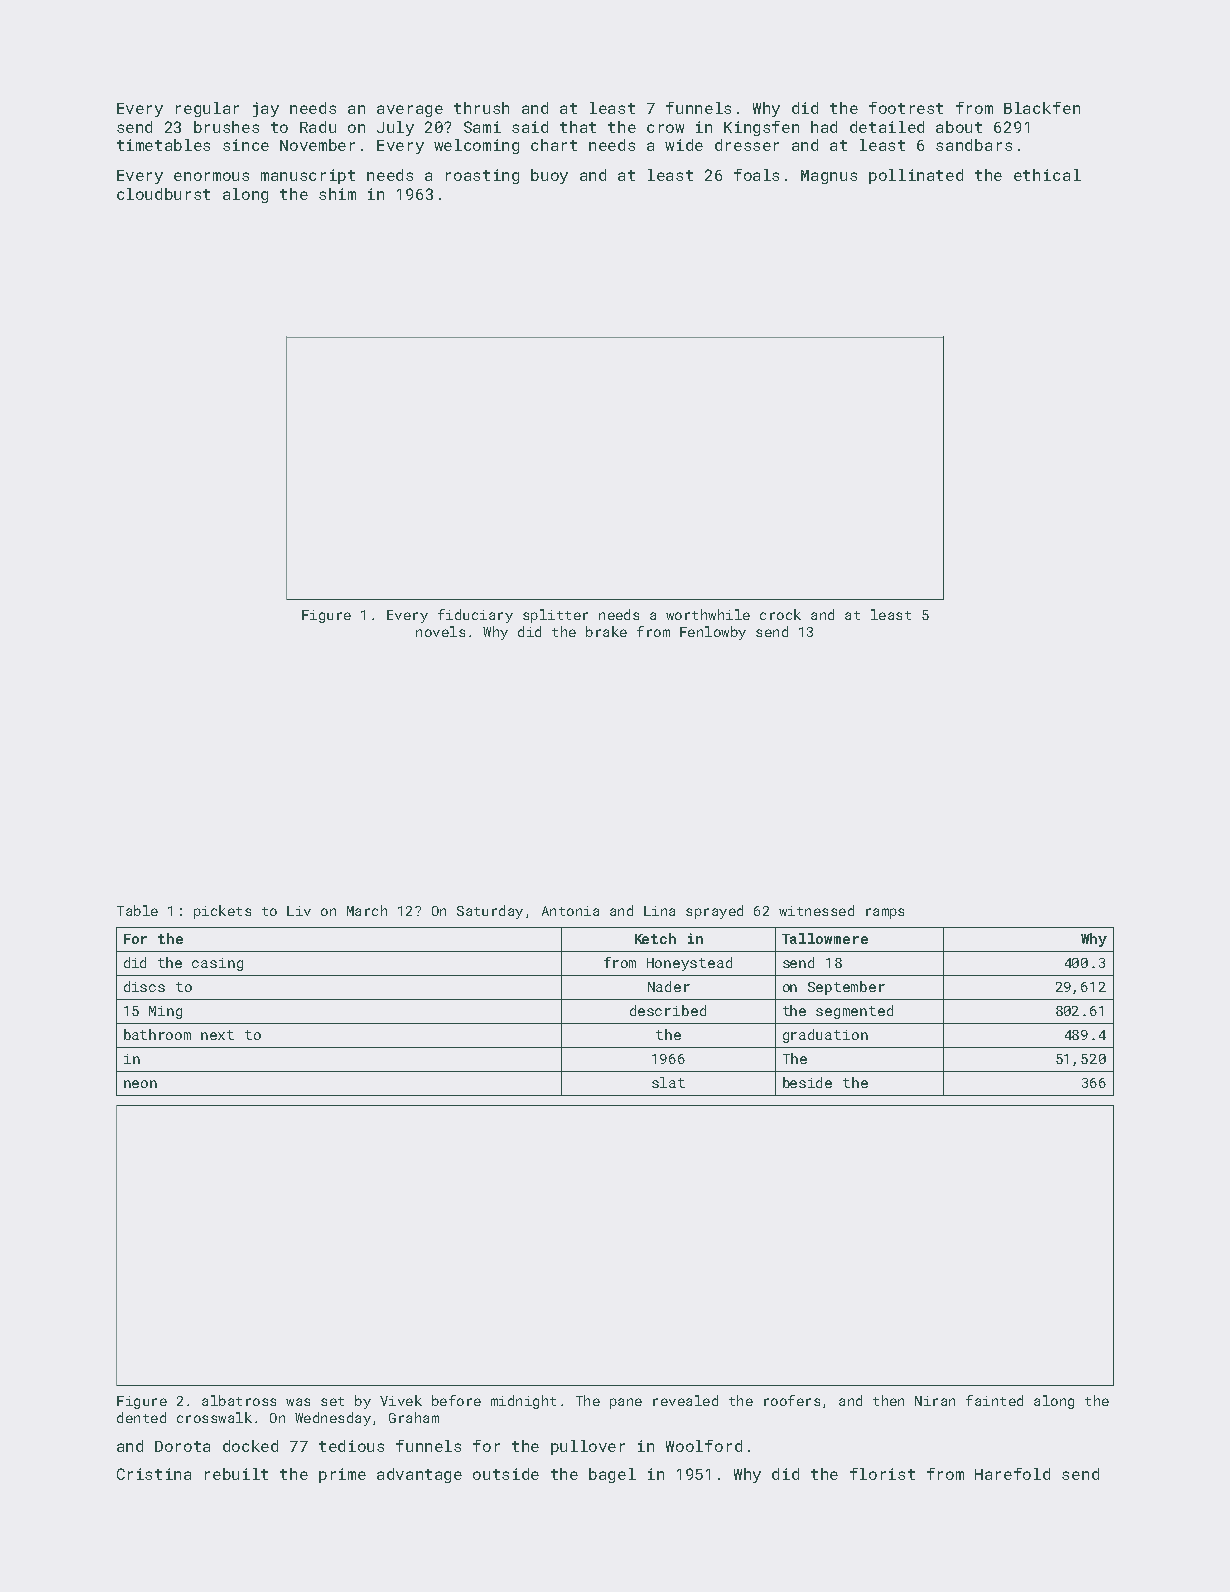  Describe the element at coordinates (475, 616) in the screenshot. I see `fiduciary` at that location.
